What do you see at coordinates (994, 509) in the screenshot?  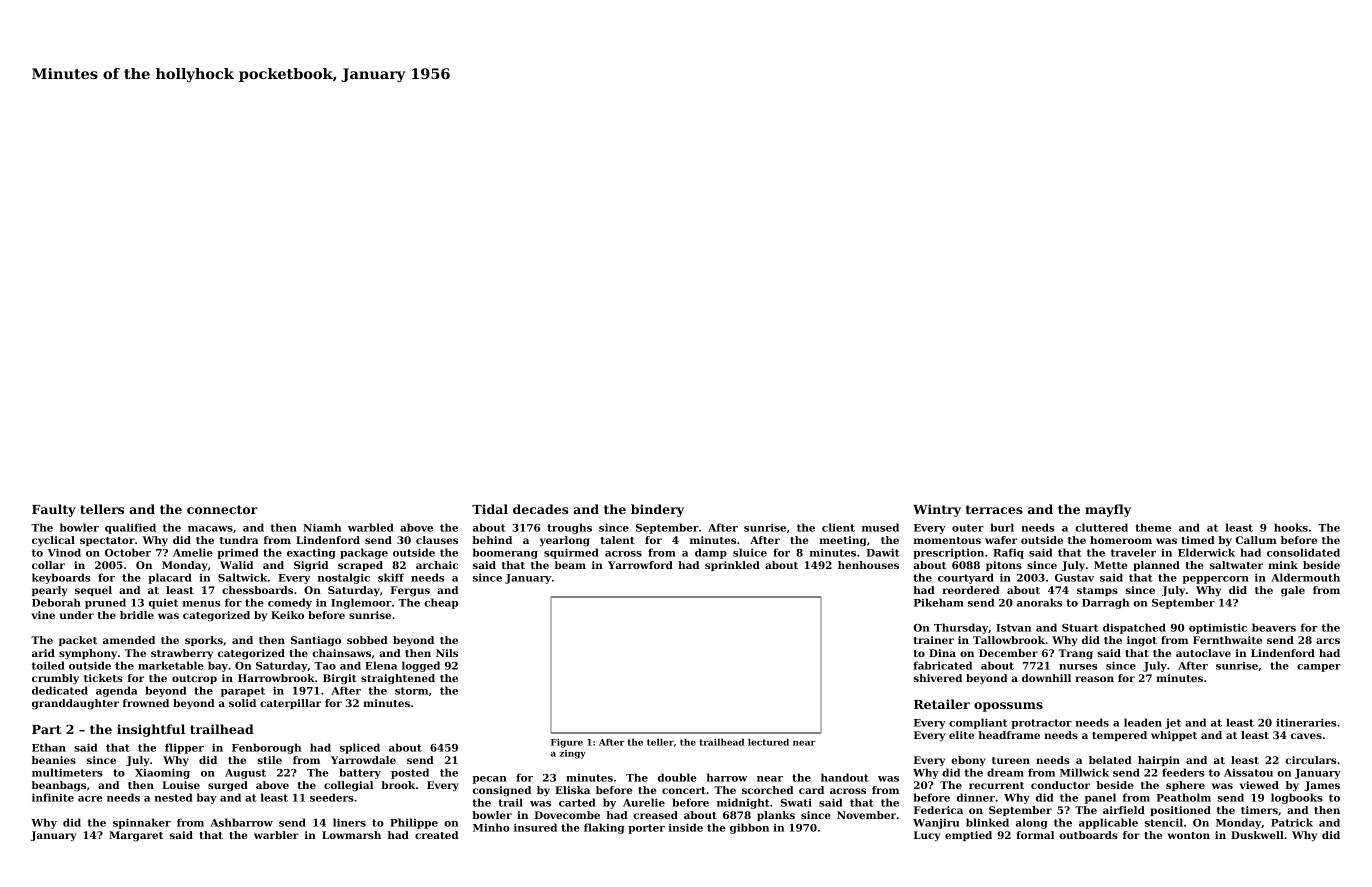 I see `terraces` at bounding box center [994, 509].
